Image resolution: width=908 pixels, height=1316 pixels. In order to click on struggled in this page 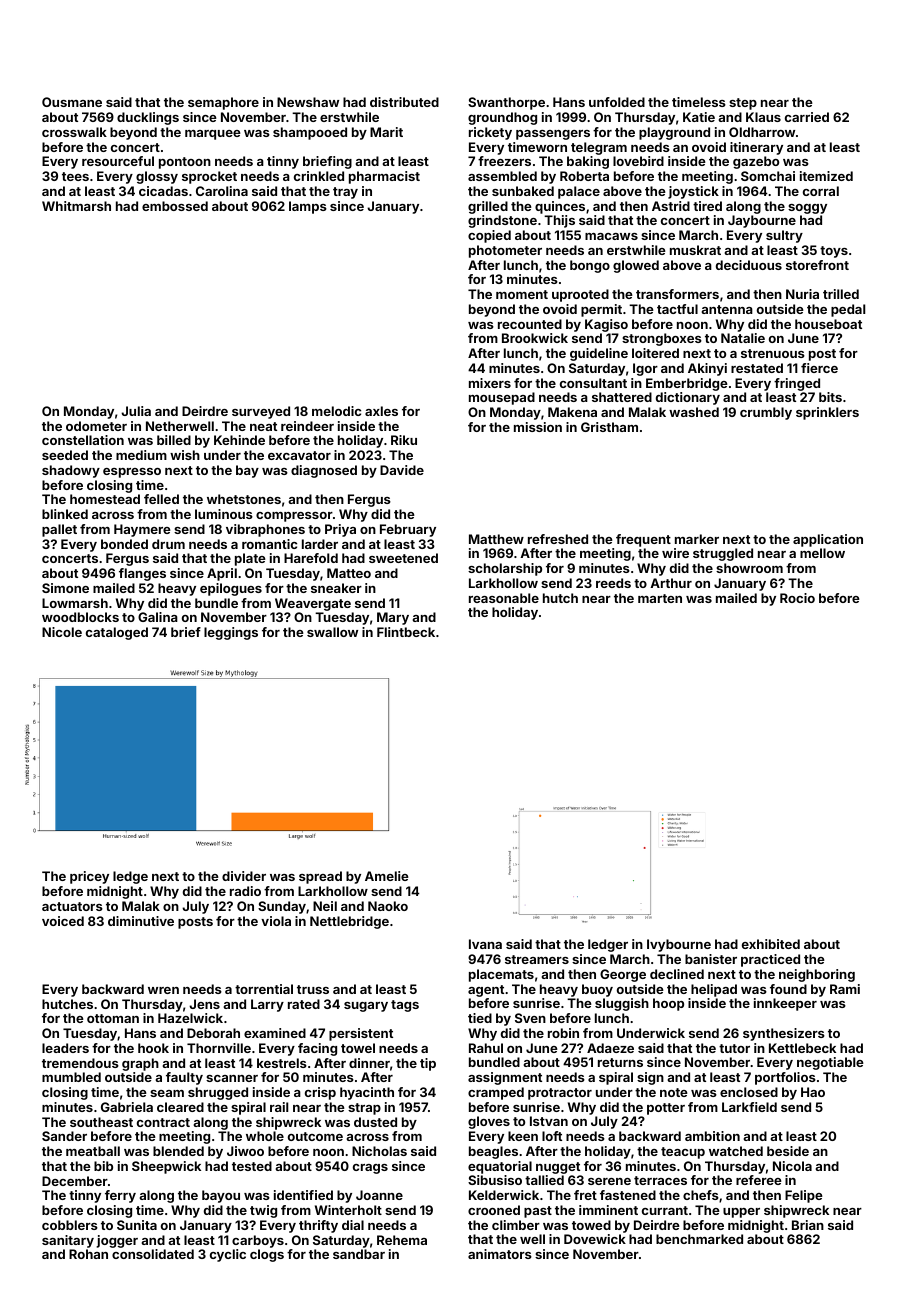, I will do `click(723, 554)`.
